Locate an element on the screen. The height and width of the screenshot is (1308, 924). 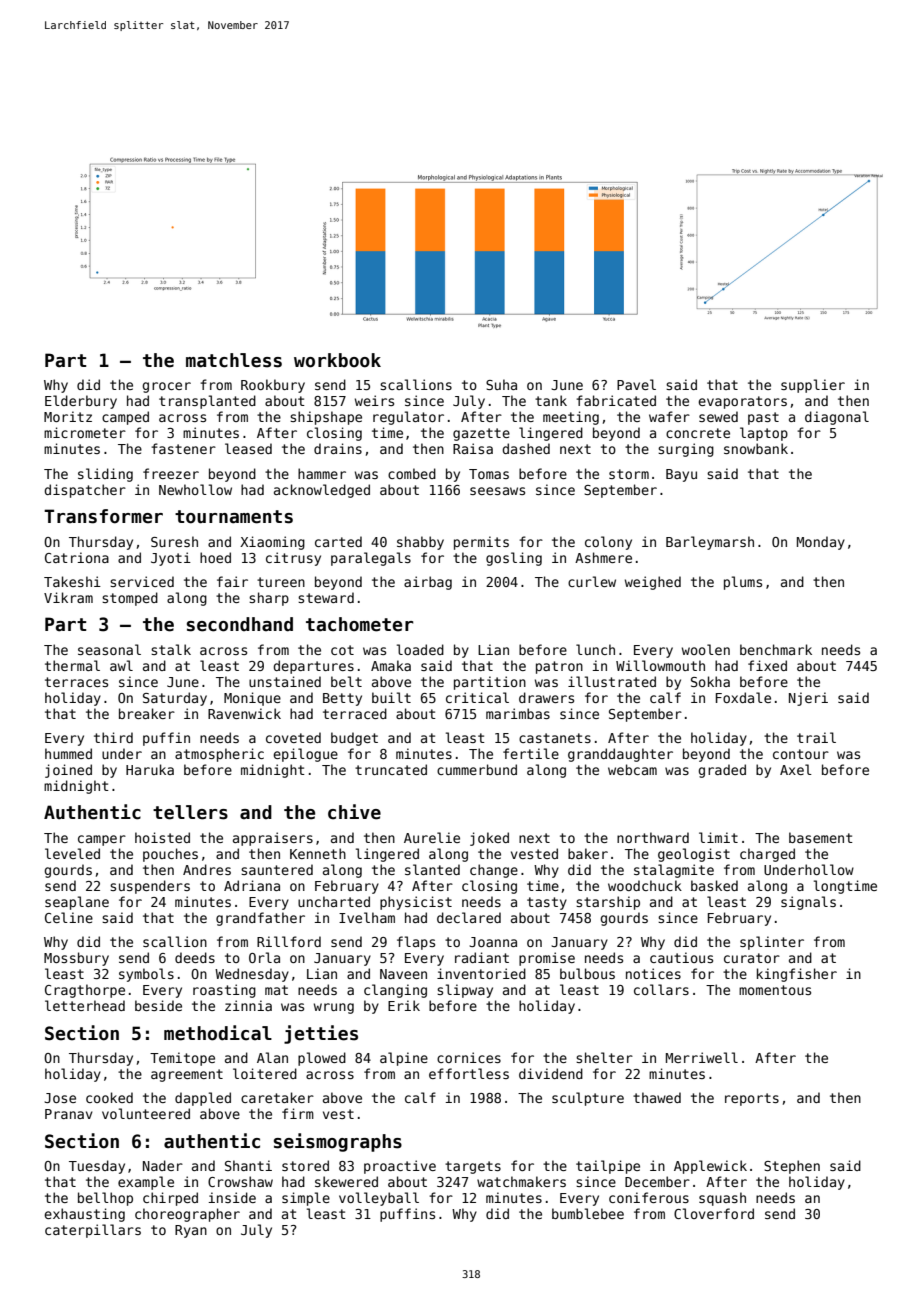
Elderbury is located at coordinates (81, 402).
